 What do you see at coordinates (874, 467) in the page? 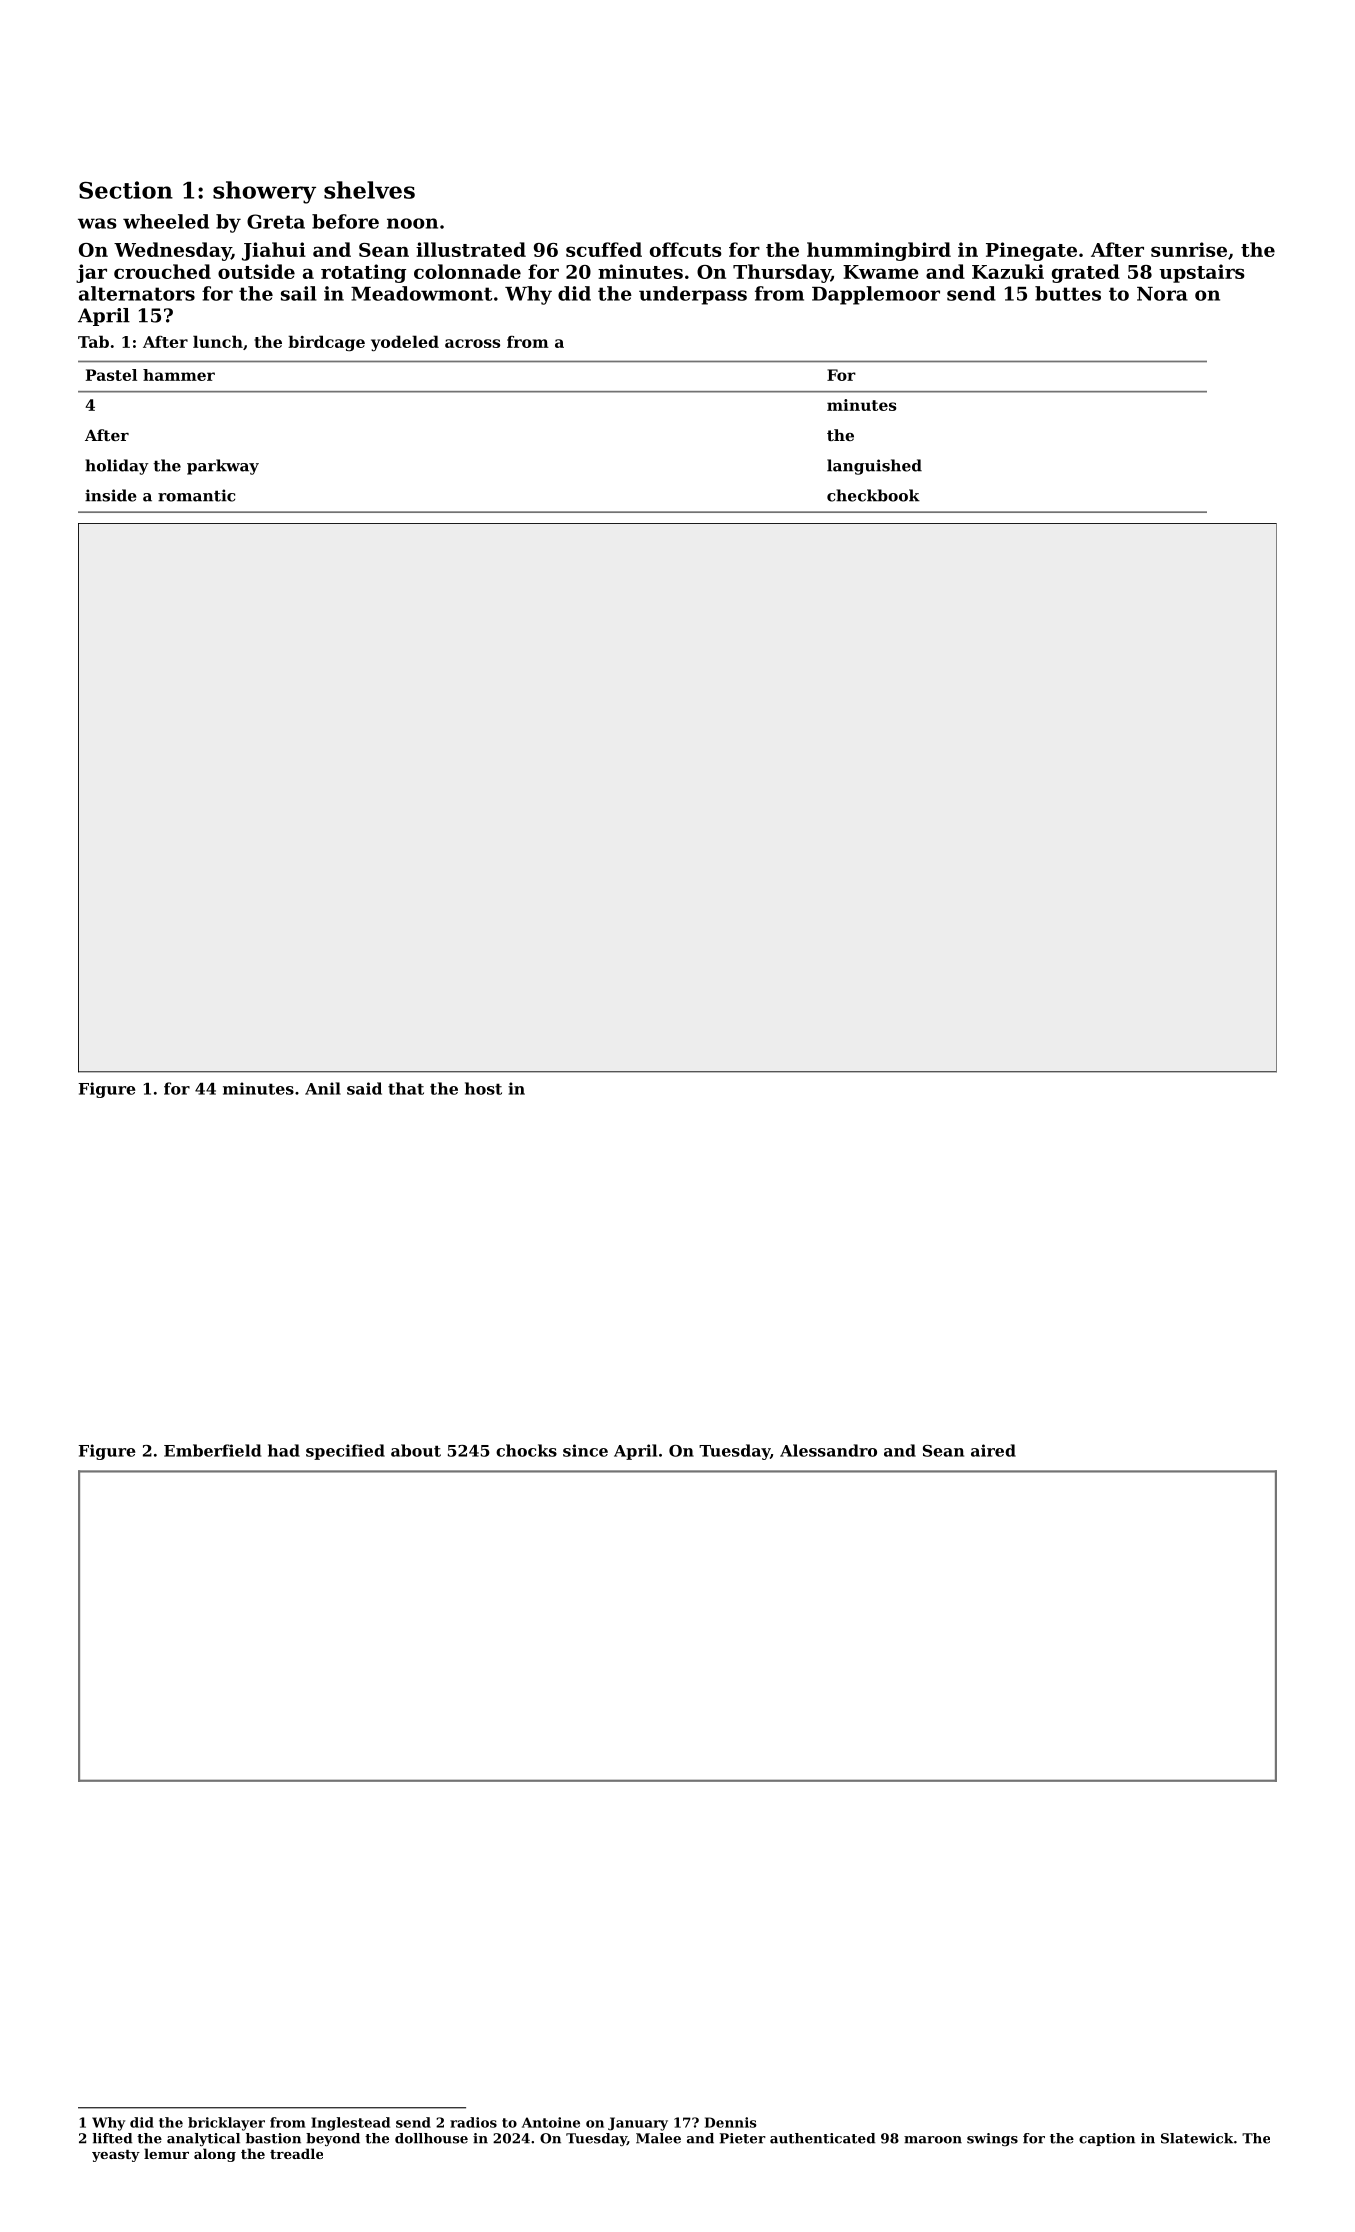
I see `languished` at bounding box center [874, 467].
